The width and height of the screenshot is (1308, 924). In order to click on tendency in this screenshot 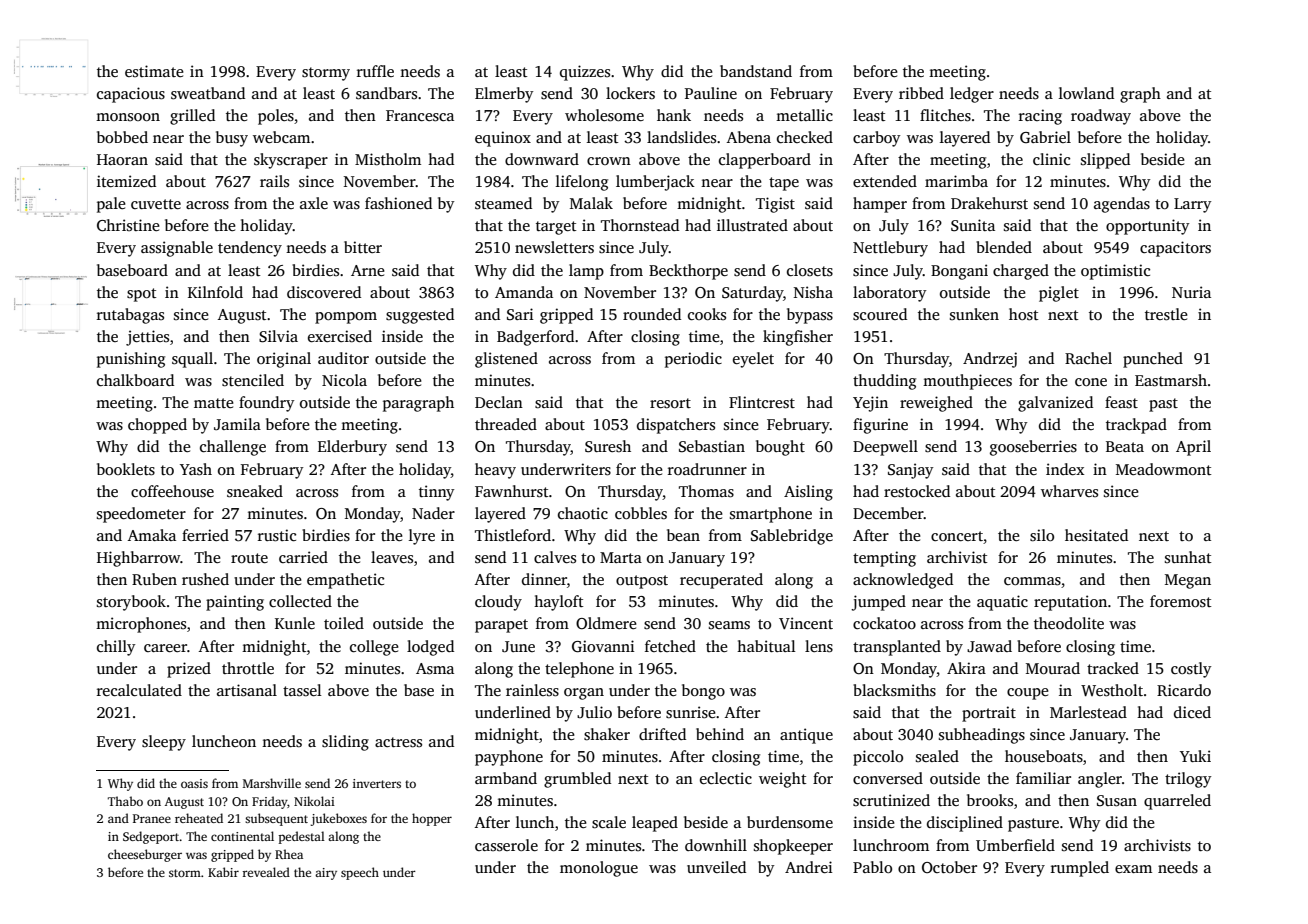, I will do `click(250, 249)`.
